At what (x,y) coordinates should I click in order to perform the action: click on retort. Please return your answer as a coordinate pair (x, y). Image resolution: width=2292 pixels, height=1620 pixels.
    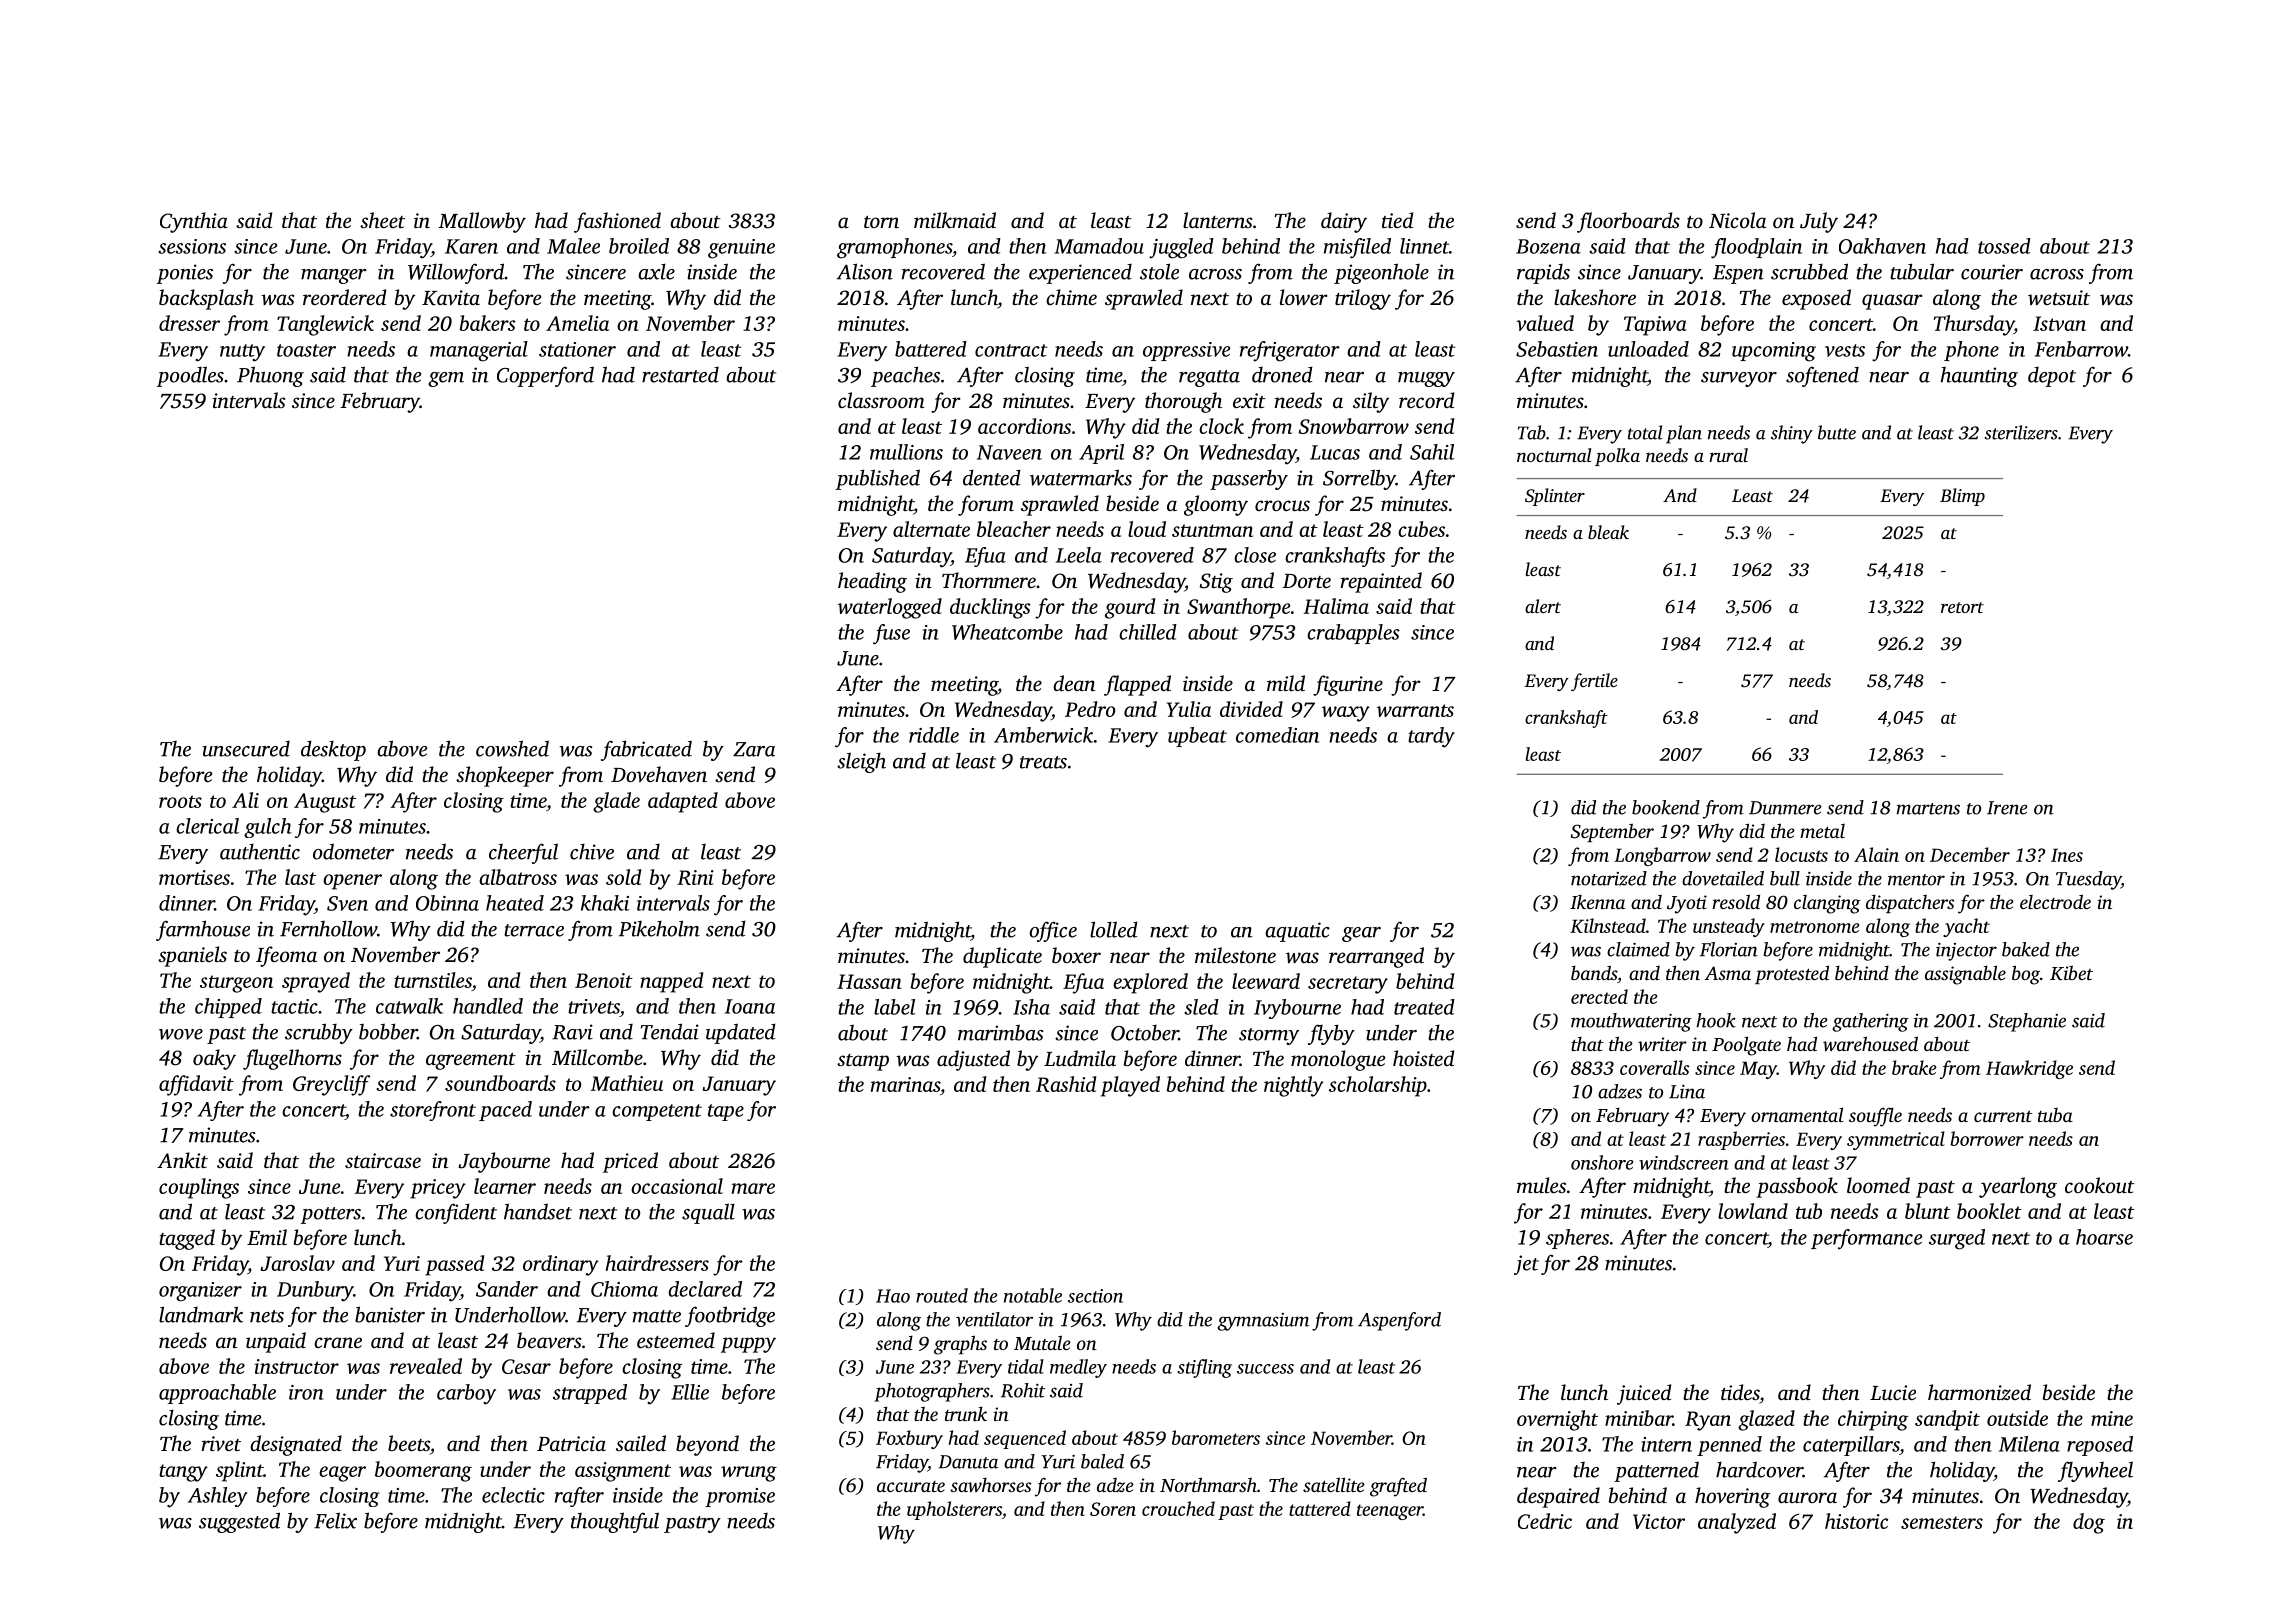
    Looking at the image, I should click on (1962, 607).
